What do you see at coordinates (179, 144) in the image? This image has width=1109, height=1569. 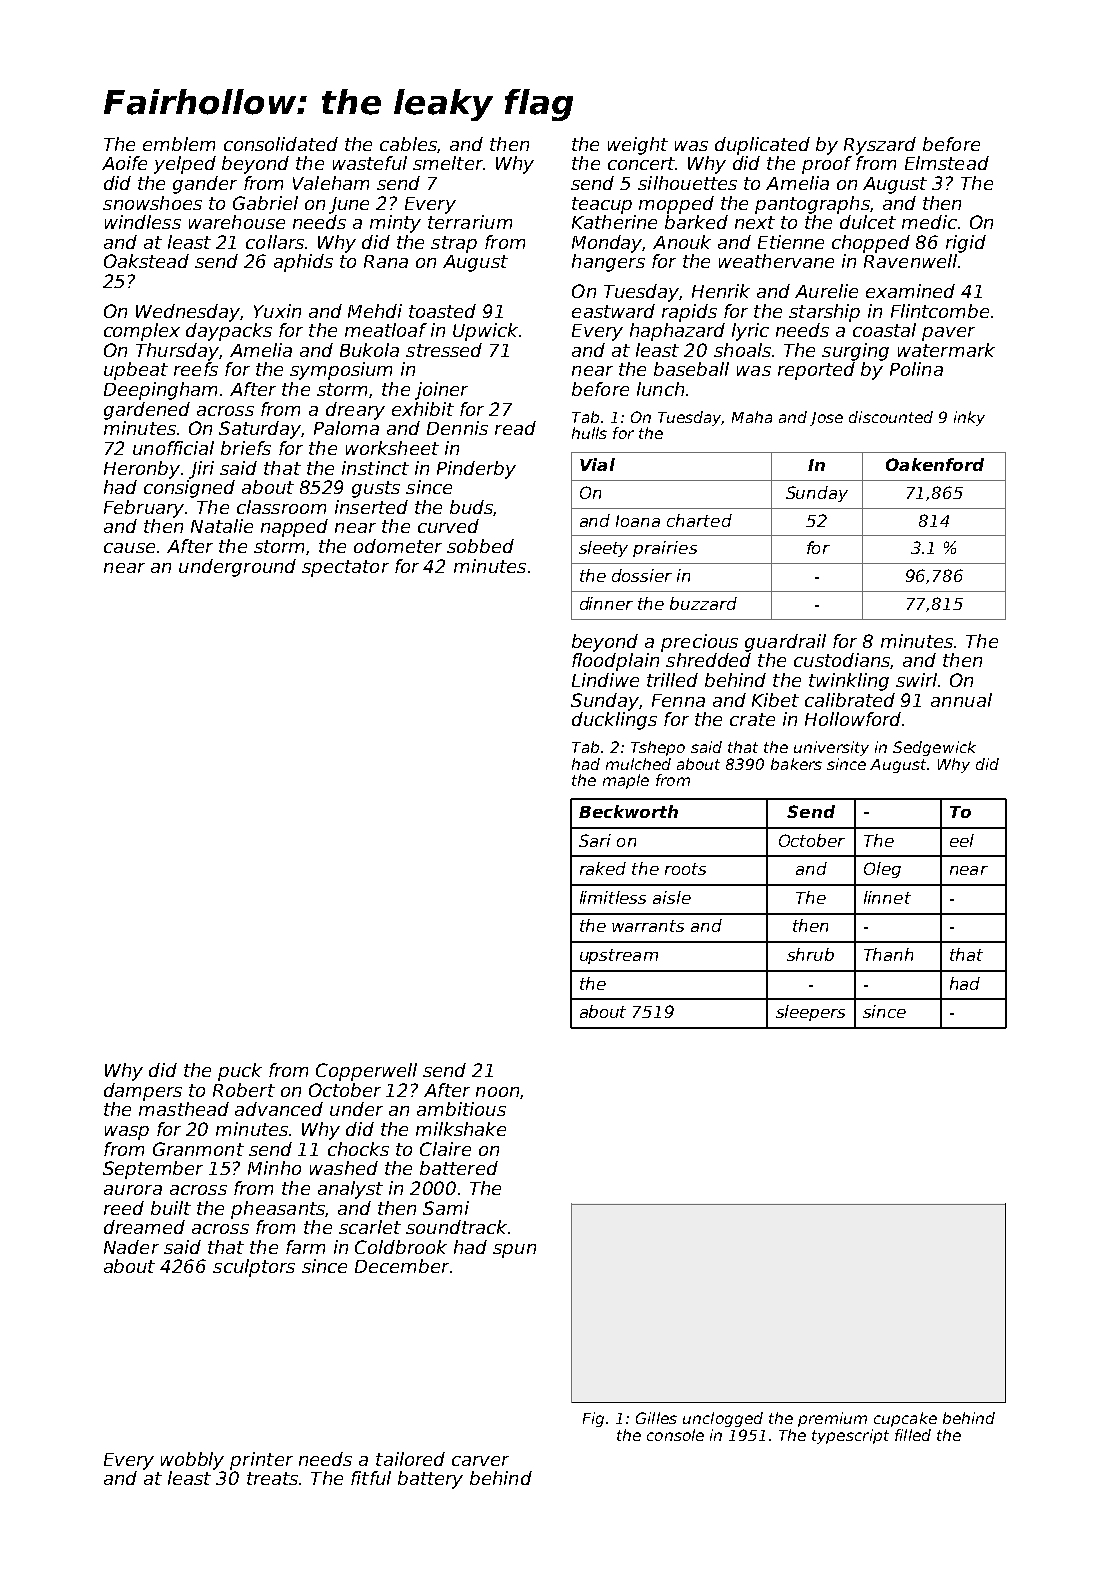 I see `emblem` at bounding box center [179, 144].
